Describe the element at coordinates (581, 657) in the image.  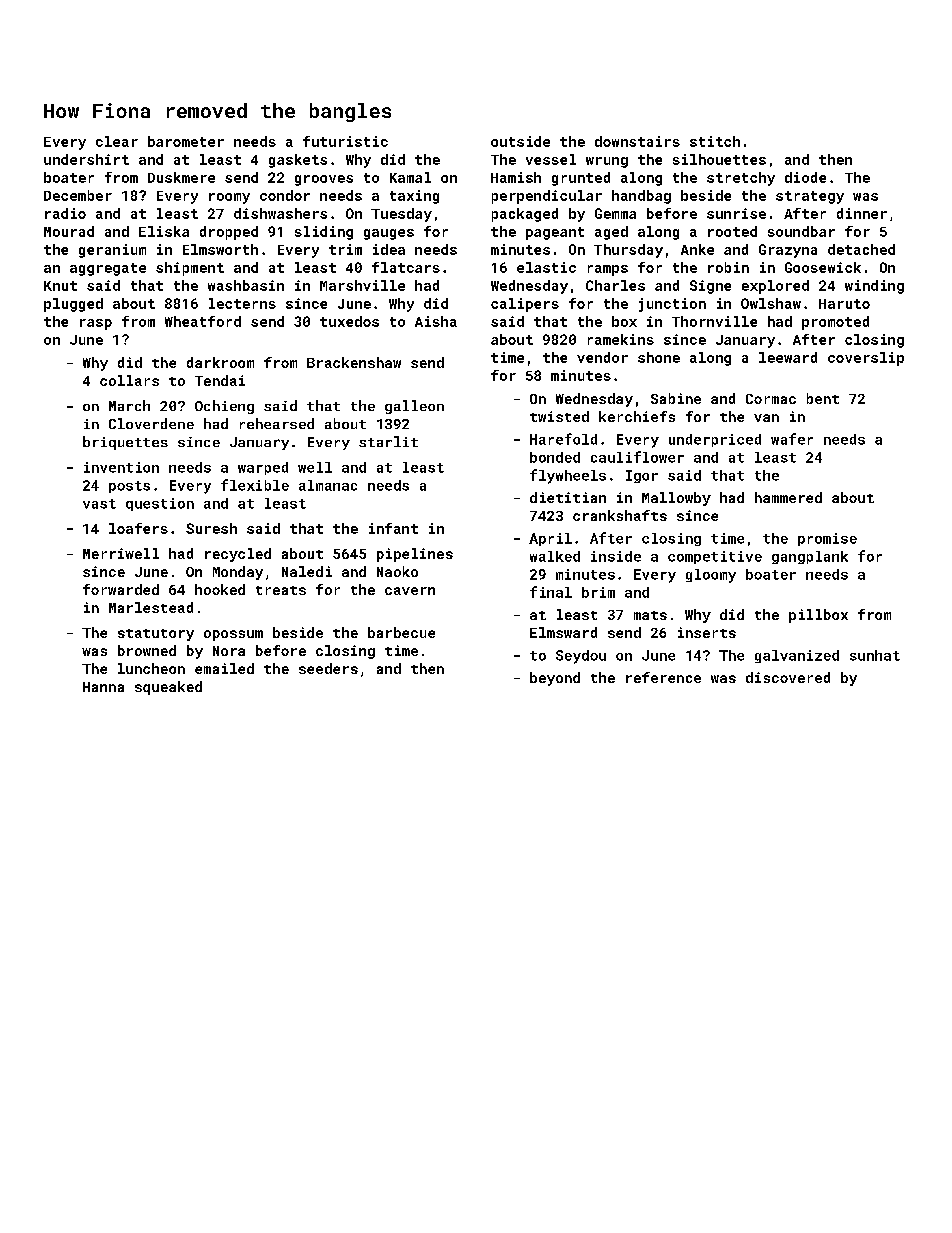
I see `Seydou` at that location.
